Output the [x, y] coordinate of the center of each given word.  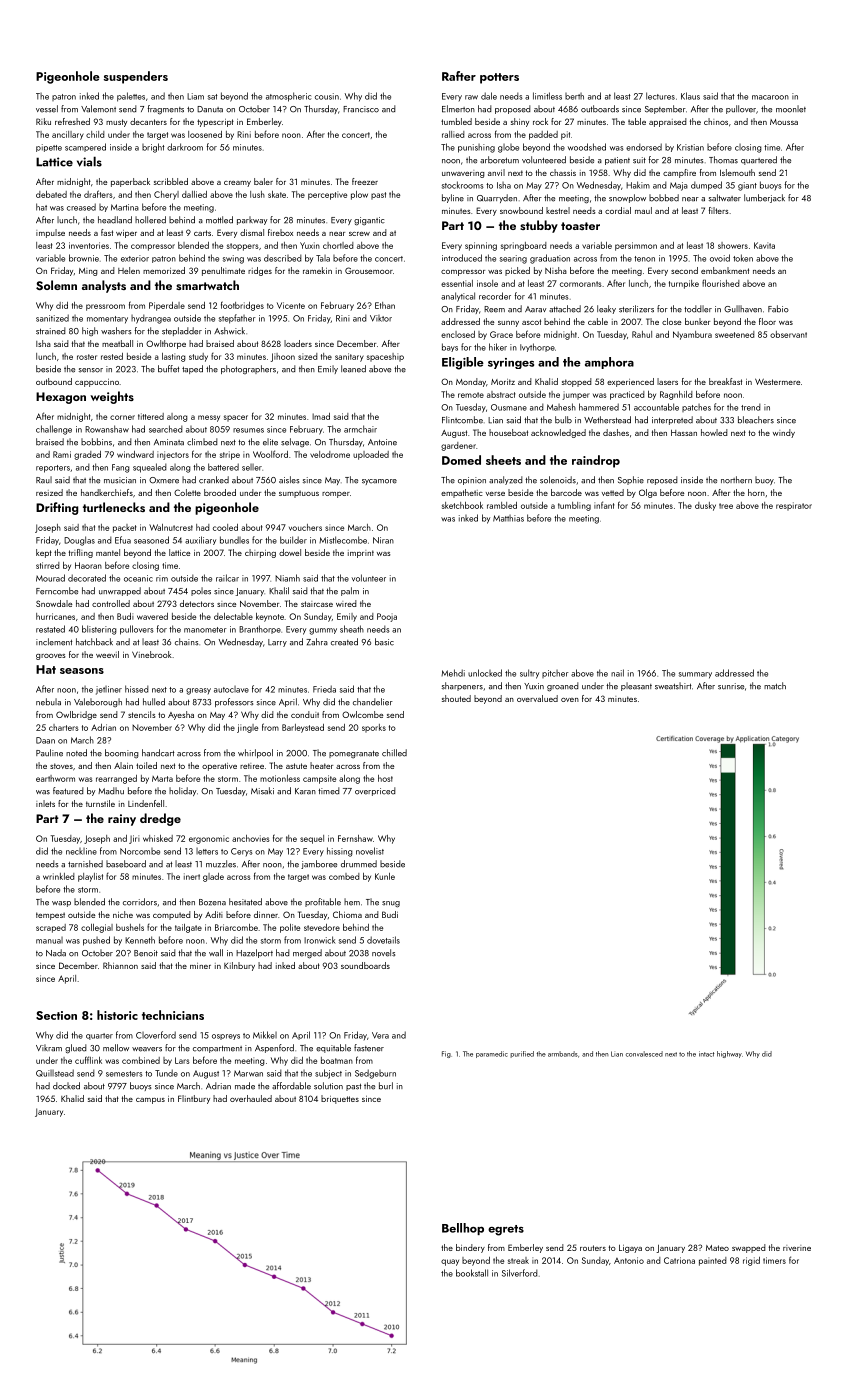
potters [499, 78]
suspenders [136, 77]
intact [706, 1054]
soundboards [365, 965]
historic [117, 1015]
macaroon [770, 97]
